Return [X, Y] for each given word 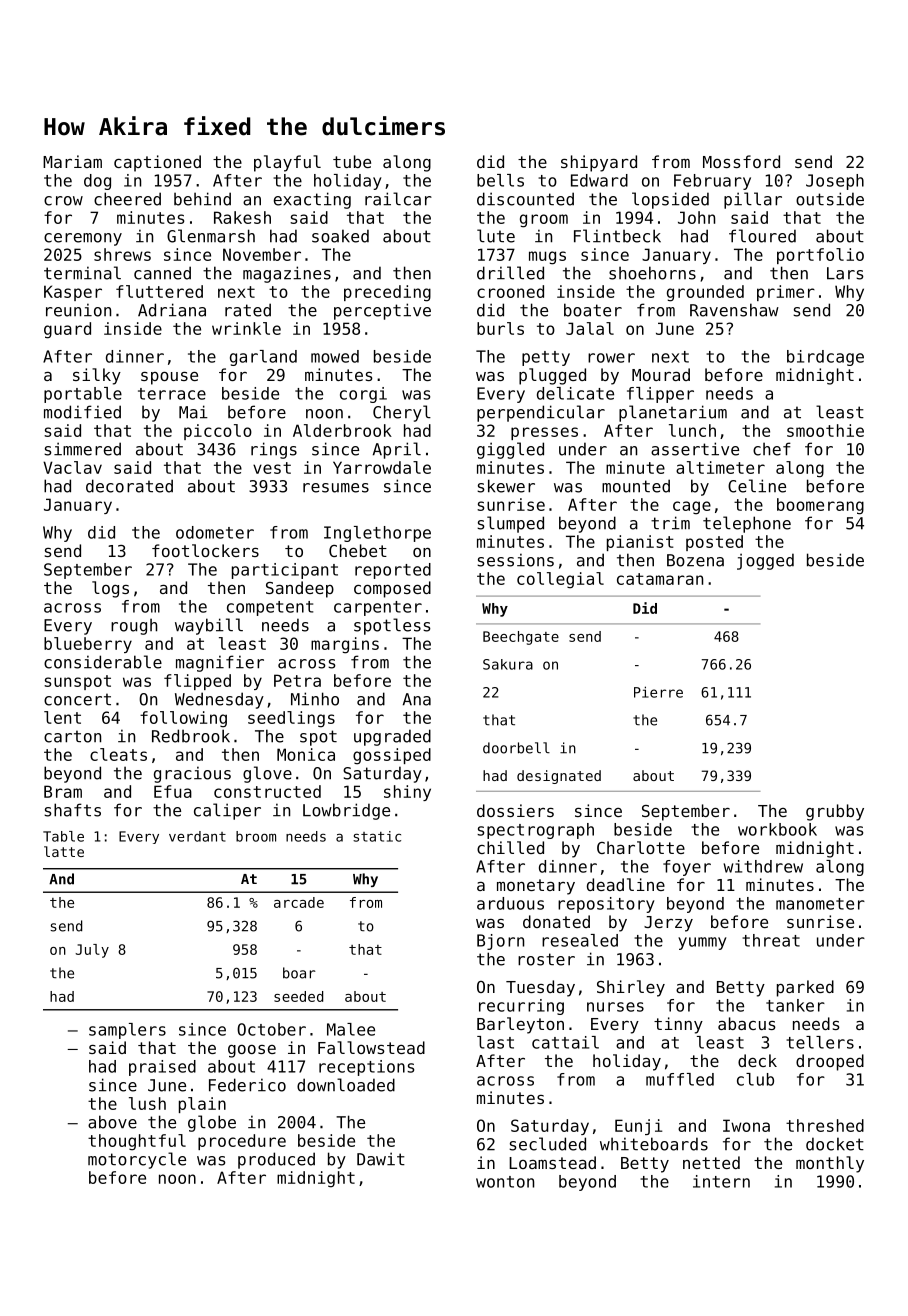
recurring [521, 1007]
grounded [705, 293]
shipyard [599, 163]
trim [670, 523]
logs [110, 589]
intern [721, 1181]
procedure [242, 1142]
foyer [687, 868]
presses [544, 433]
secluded [547, 1144]
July [92, 951]
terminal [82, 273]
